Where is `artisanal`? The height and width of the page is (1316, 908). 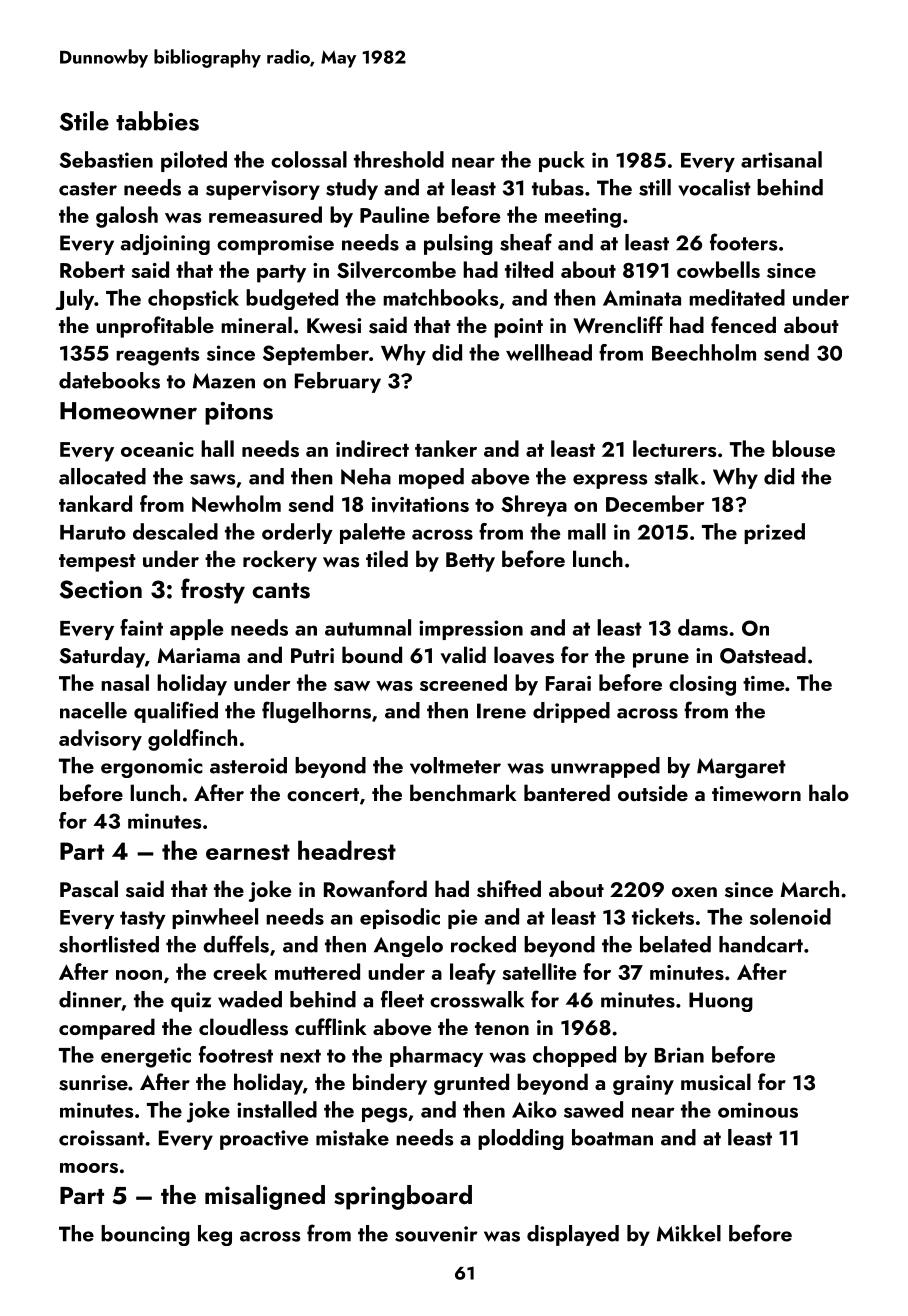 artisanal is located at coordinates (781, 159).
